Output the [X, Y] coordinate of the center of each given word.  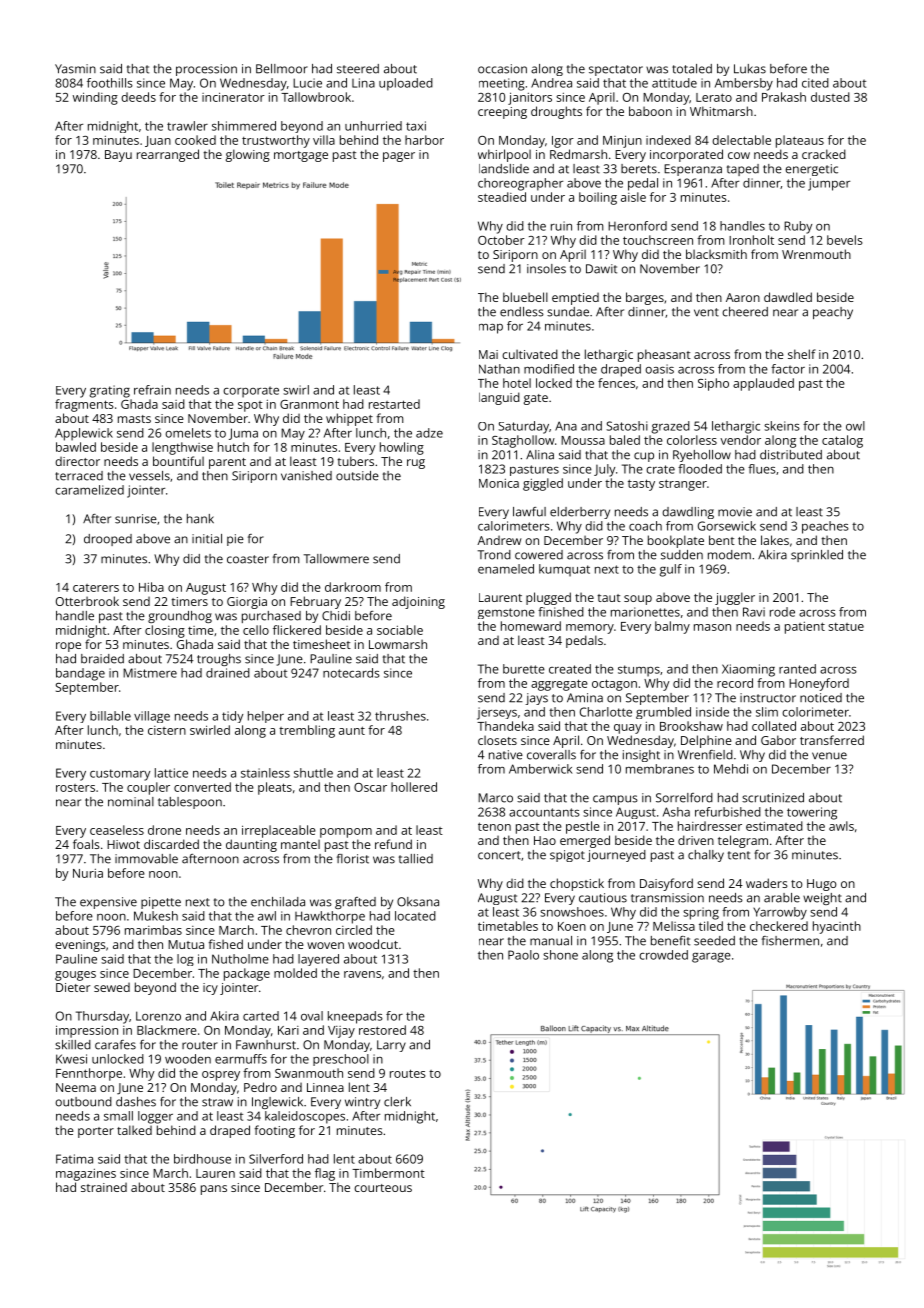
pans [214, 1190]
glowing [248, 155]
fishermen [790, 941]
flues [762, 469]
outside [357, 476]
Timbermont [388, 1173]
